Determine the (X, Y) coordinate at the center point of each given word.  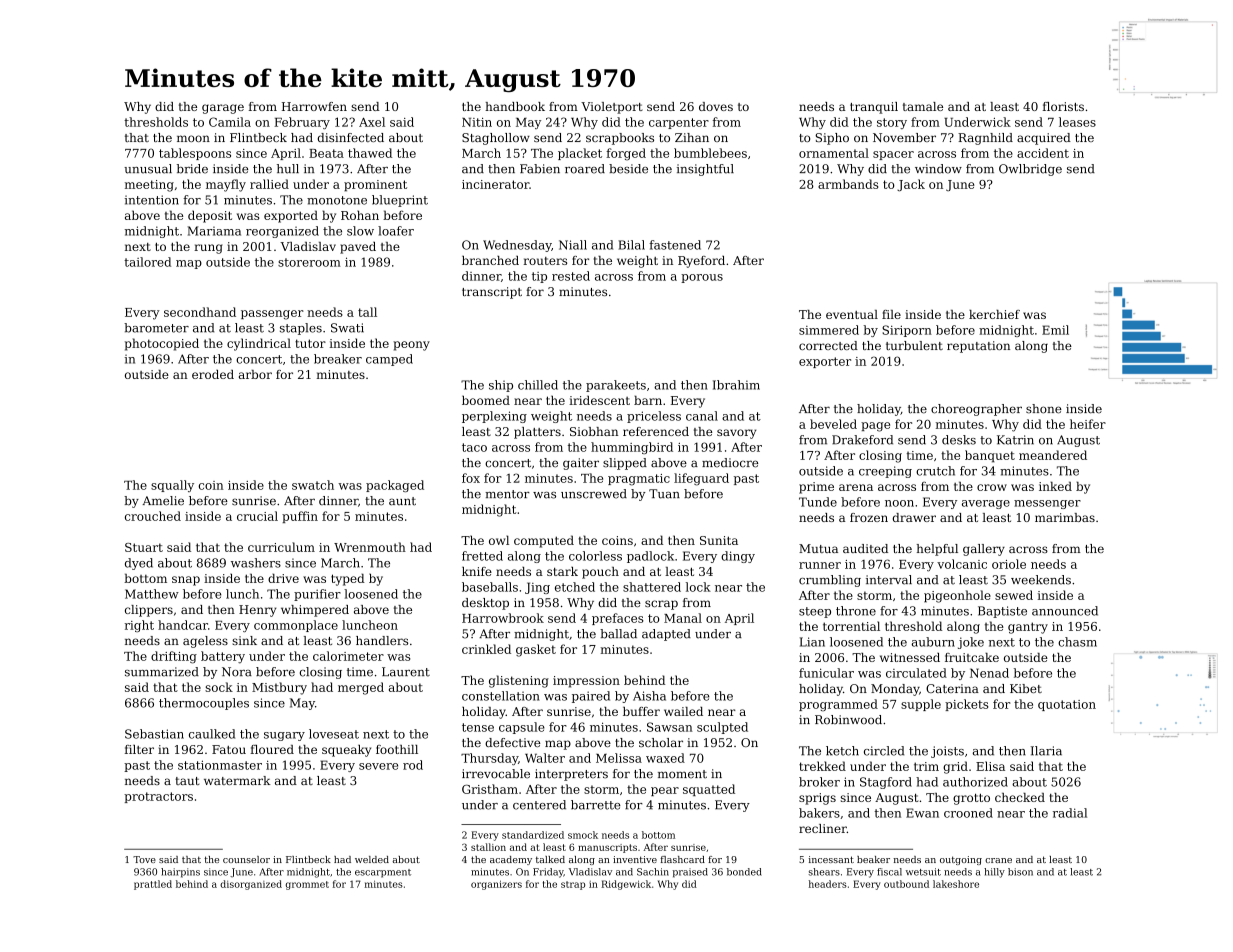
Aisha (649, 696)
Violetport (612, 108)
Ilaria (1046, 751)
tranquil (874, 108)
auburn (933, 642)
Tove (144, 859)
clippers (149, 611)
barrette (596, 805)
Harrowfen (314, 106)
